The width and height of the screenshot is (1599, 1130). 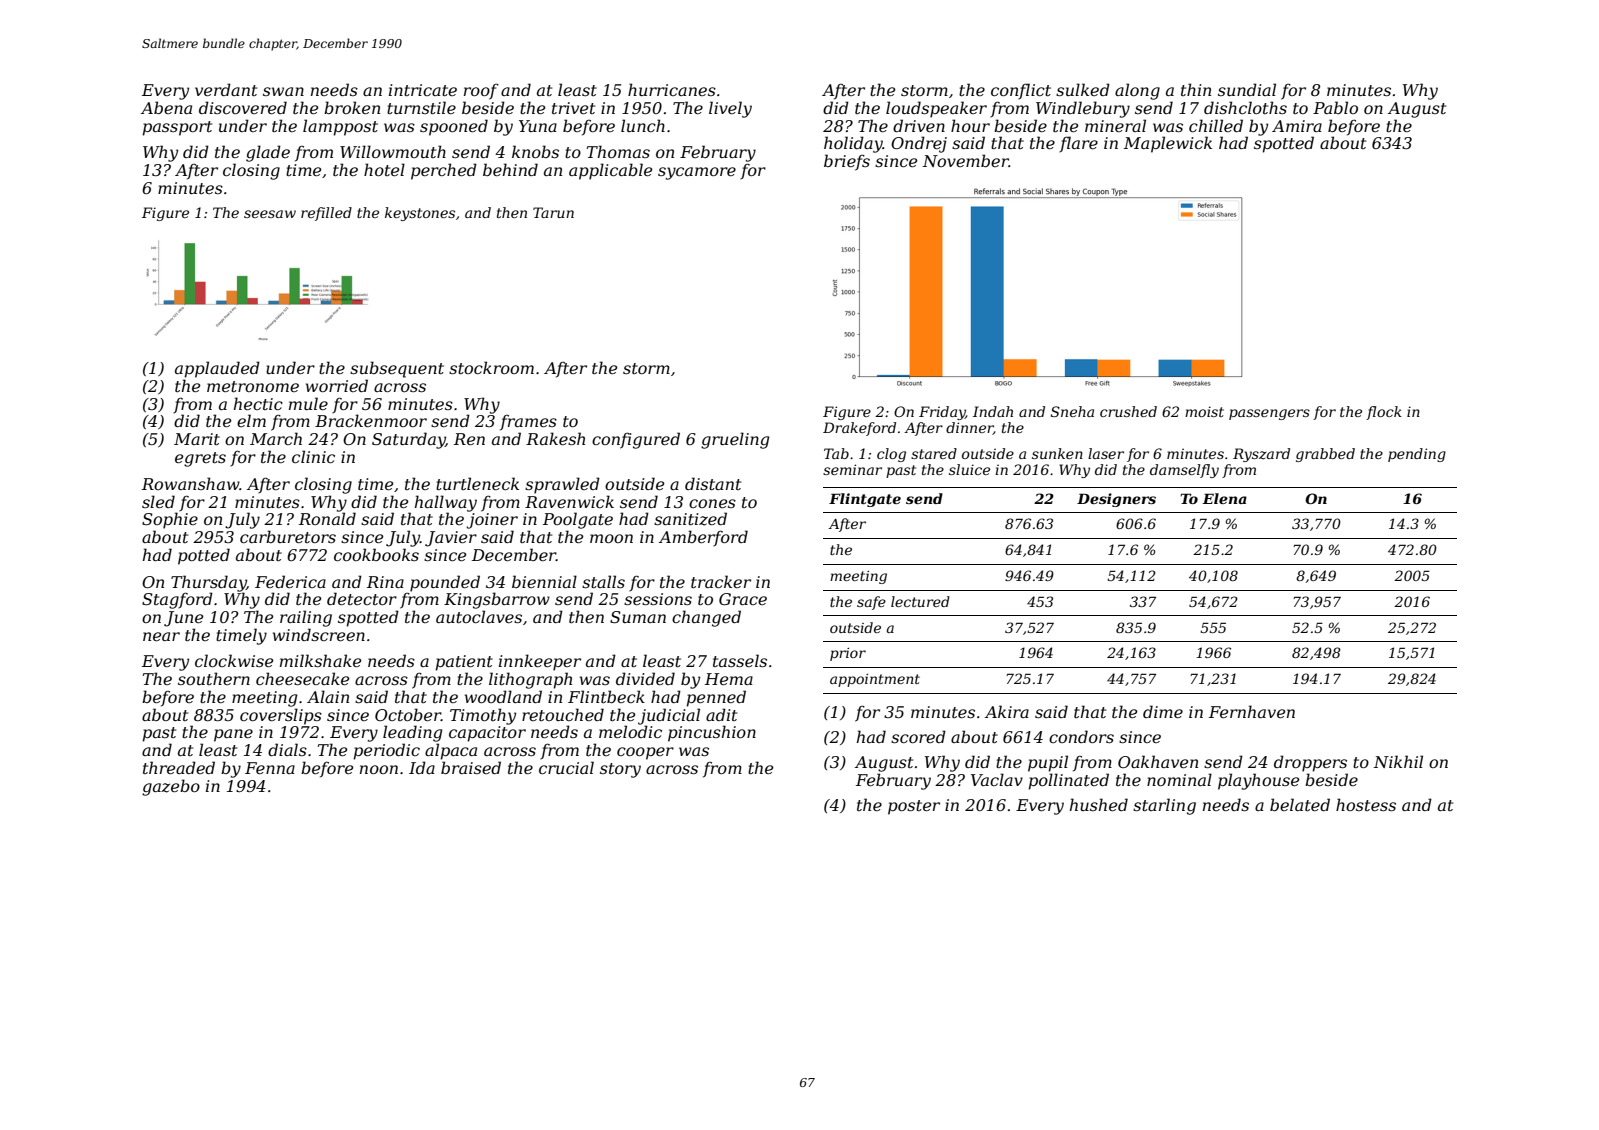 I want to click on poster, so click(x=914, y=807).
